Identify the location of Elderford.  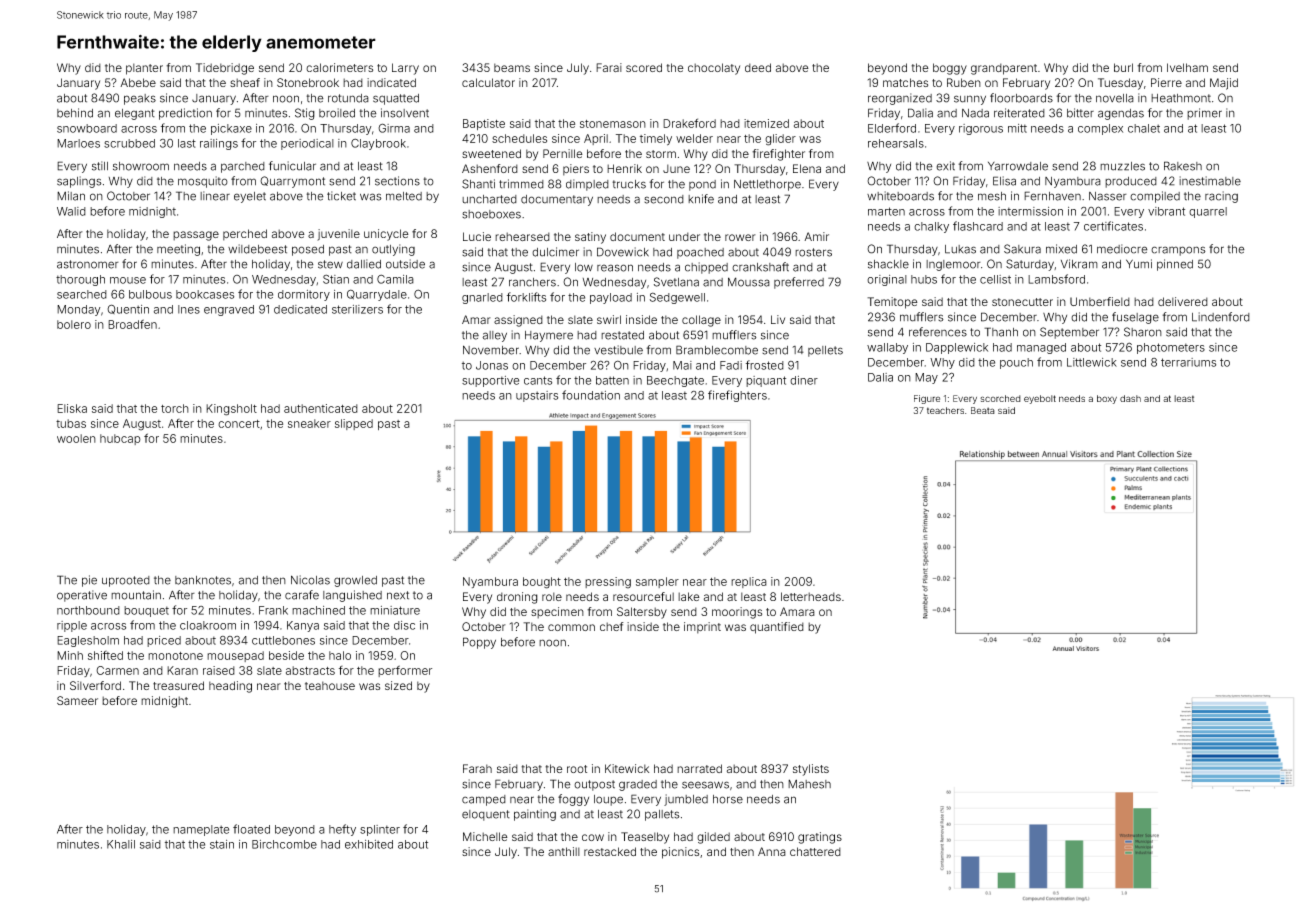
(892, 128).
